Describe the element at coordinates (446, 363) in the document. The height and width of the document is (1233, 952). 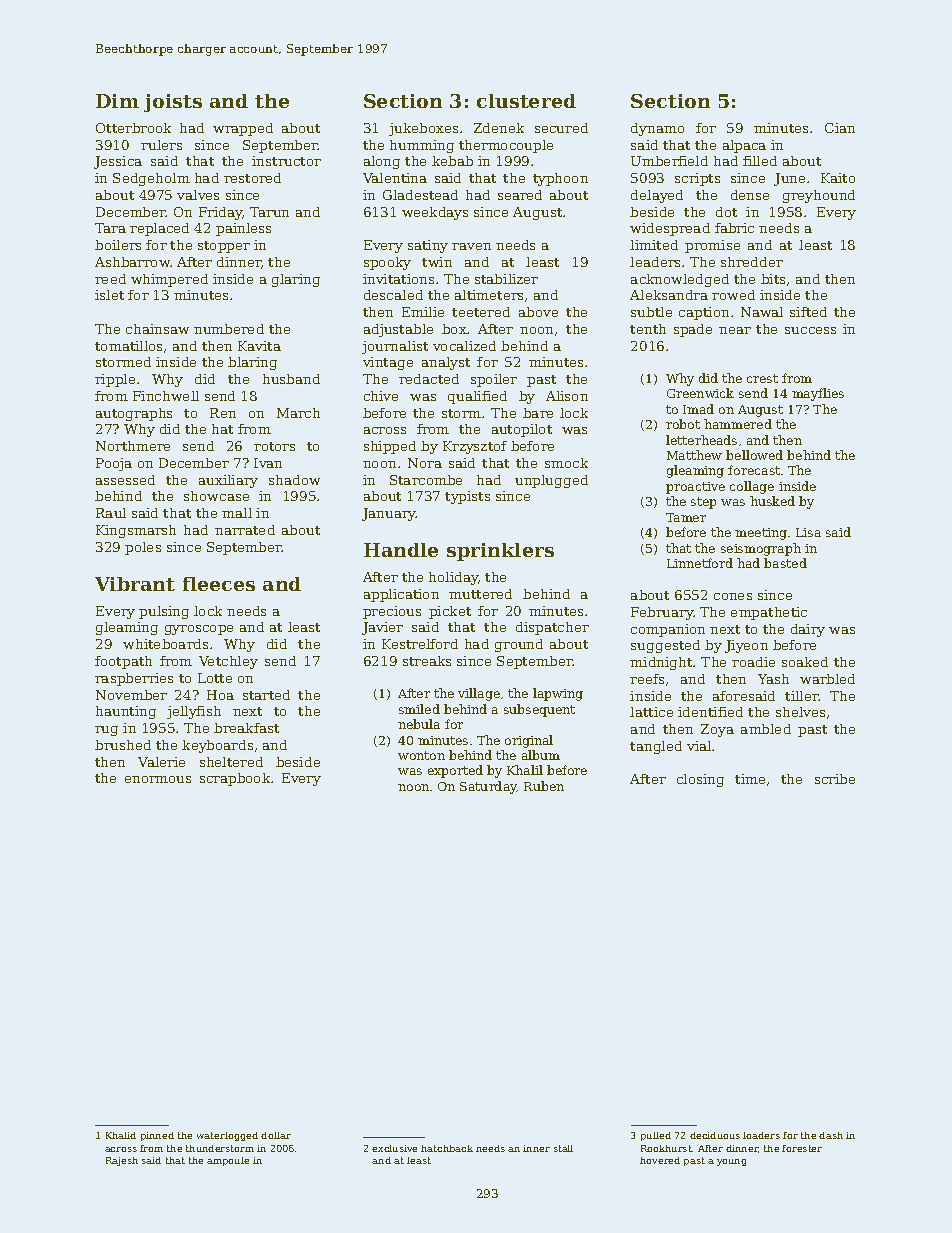
I see `analyst` at that location.
